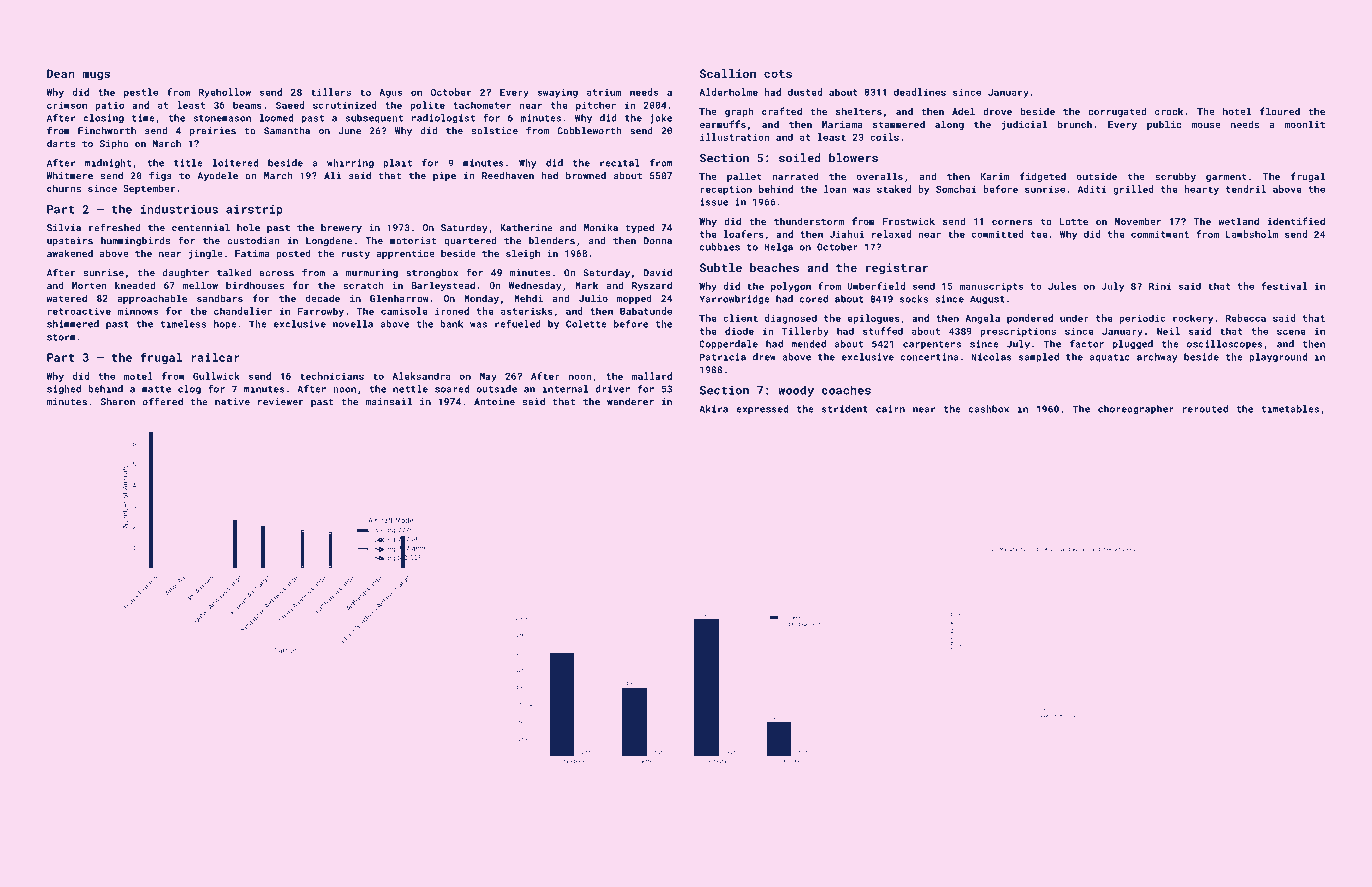 Image resolution: width=1372 pixels, height=887 pixels. What do you see at coordinates (723, 124) in the image?
I see `earmuffs` at bounding box center [723, 124].
